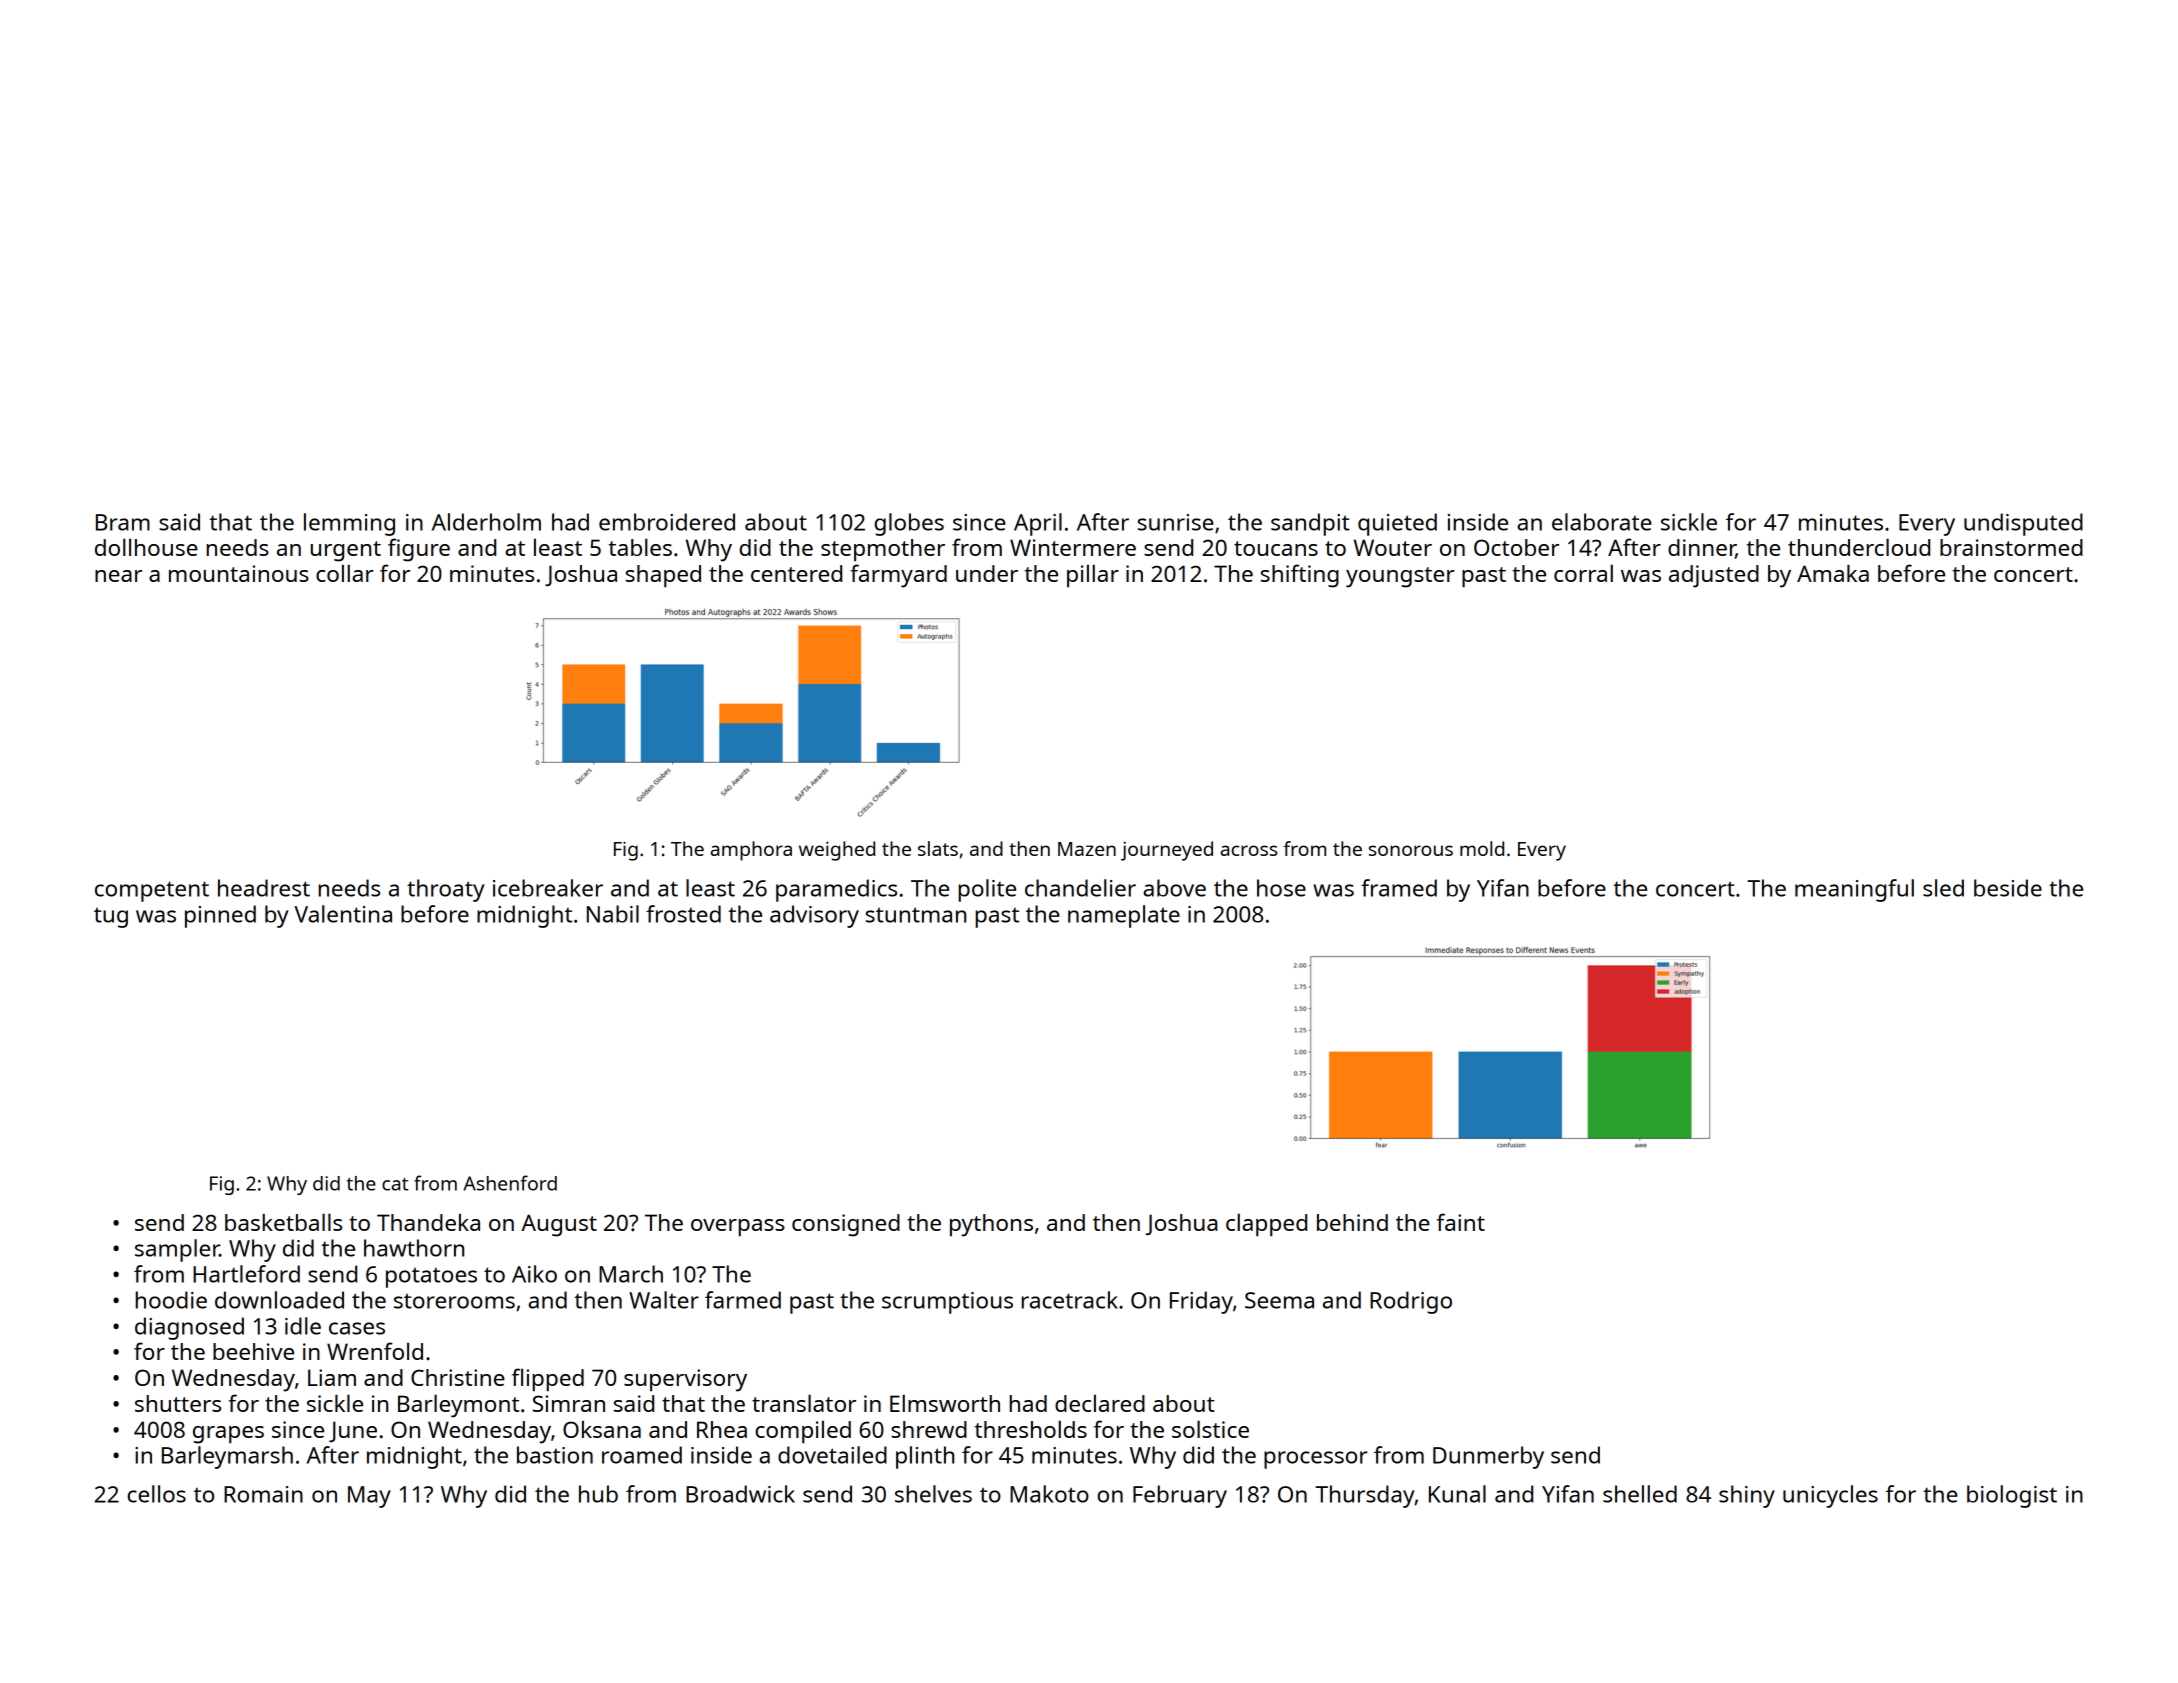  What do you see at coordinates (303, 1326) in the page?
I see `idle` at bounding box center [303, 1326].
